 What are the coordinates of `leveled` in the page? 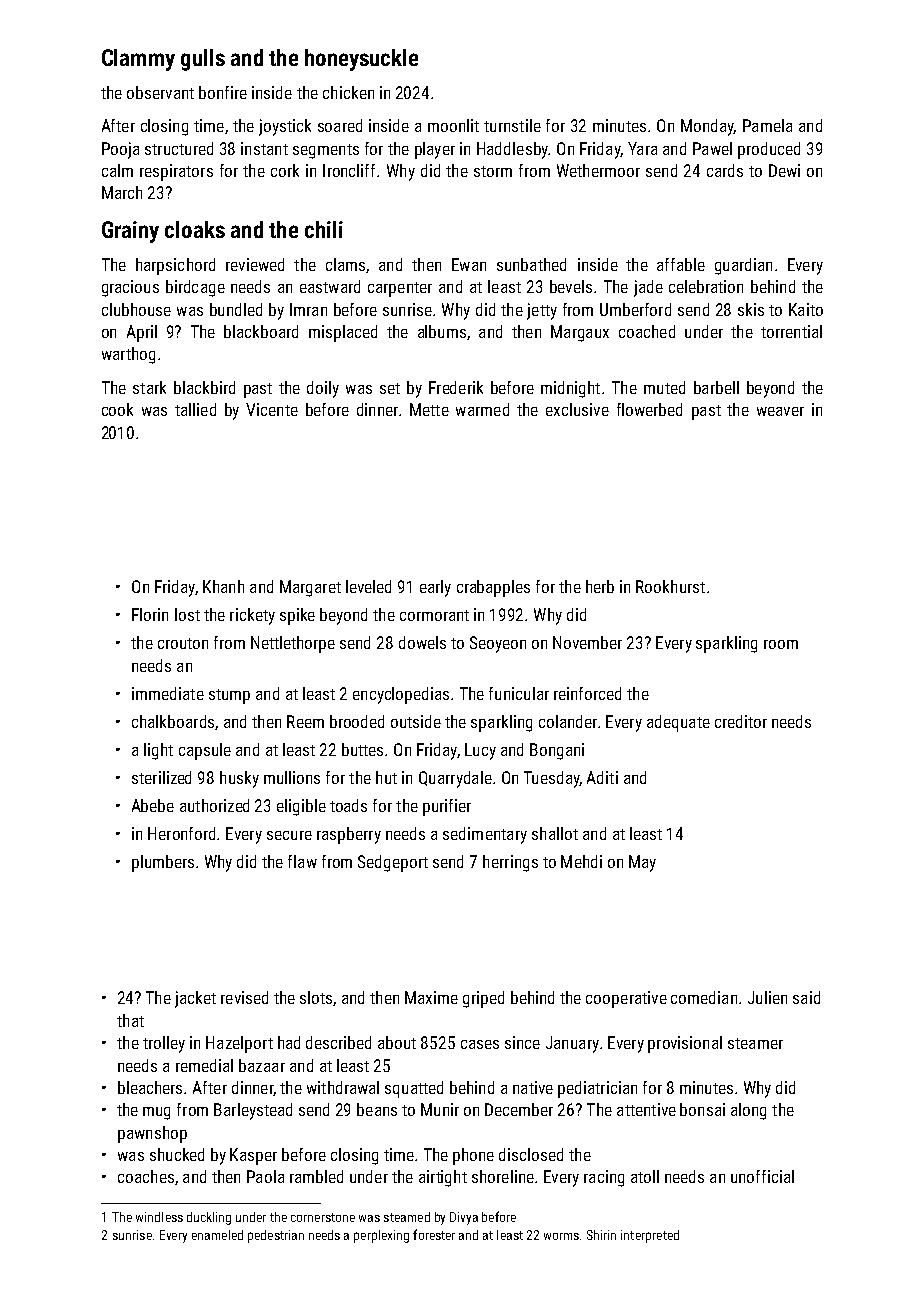 It's located at (368, 586).
